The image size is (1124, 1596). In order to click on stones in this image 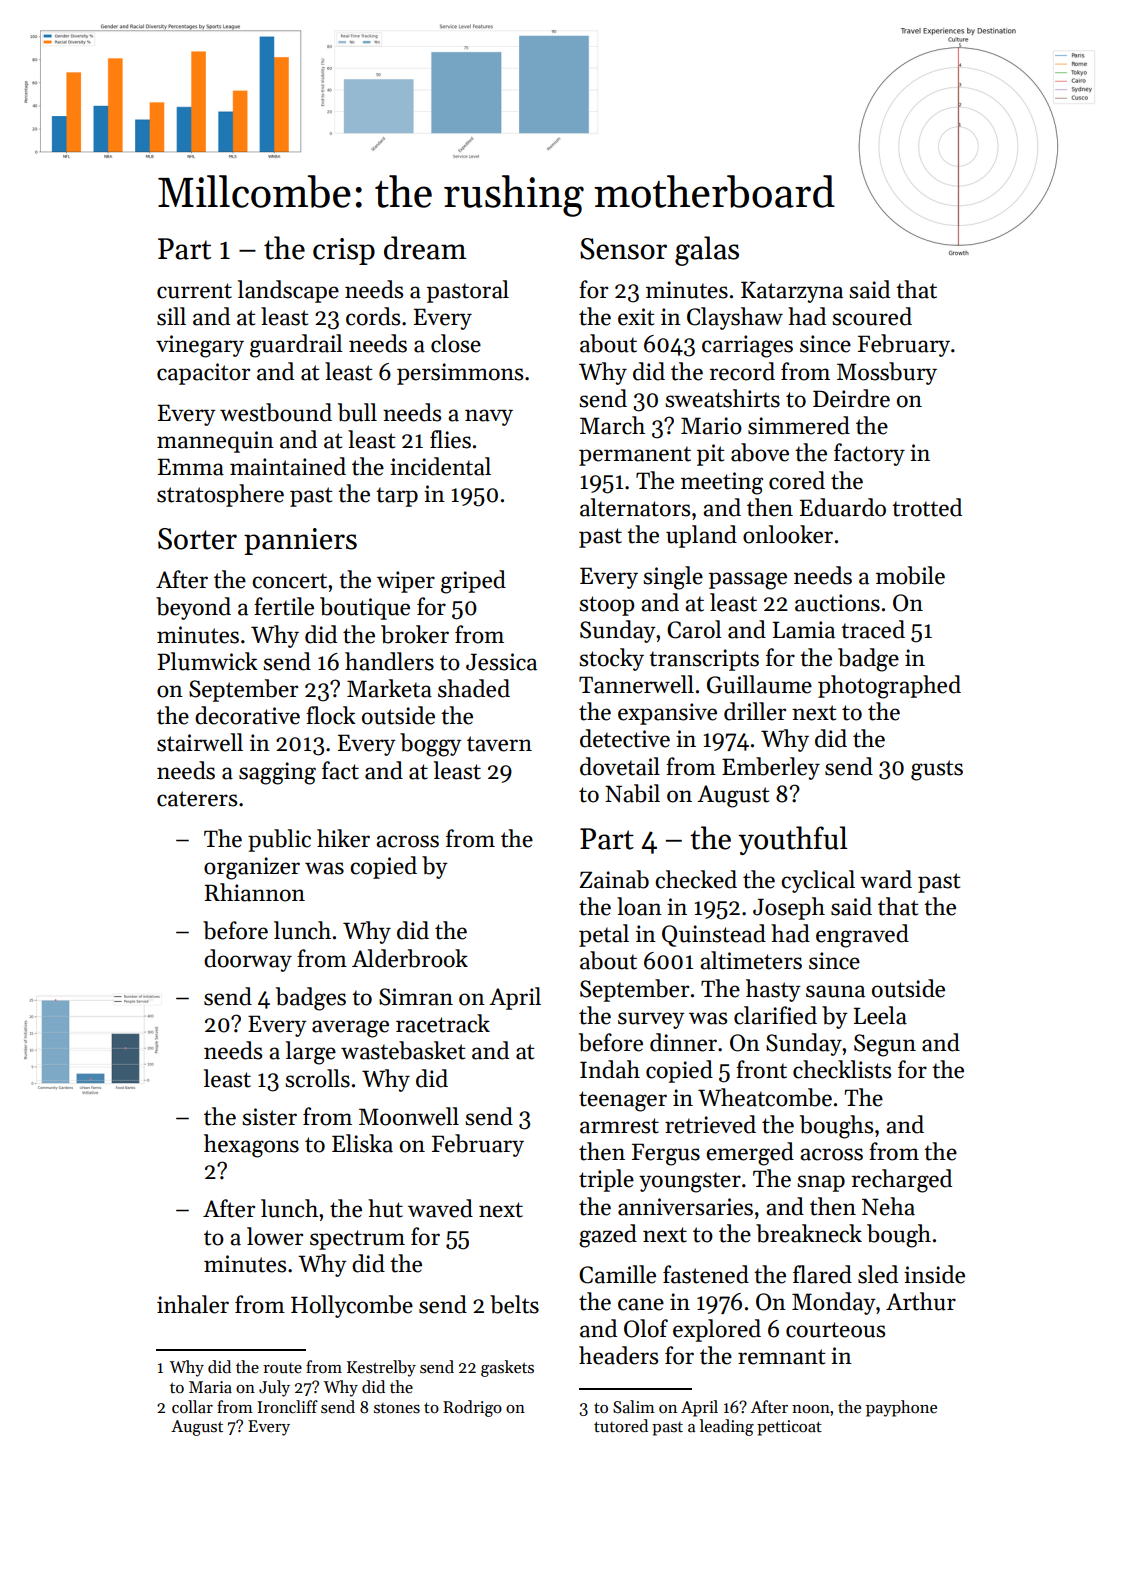, I will do `click(397, 1408)`.
